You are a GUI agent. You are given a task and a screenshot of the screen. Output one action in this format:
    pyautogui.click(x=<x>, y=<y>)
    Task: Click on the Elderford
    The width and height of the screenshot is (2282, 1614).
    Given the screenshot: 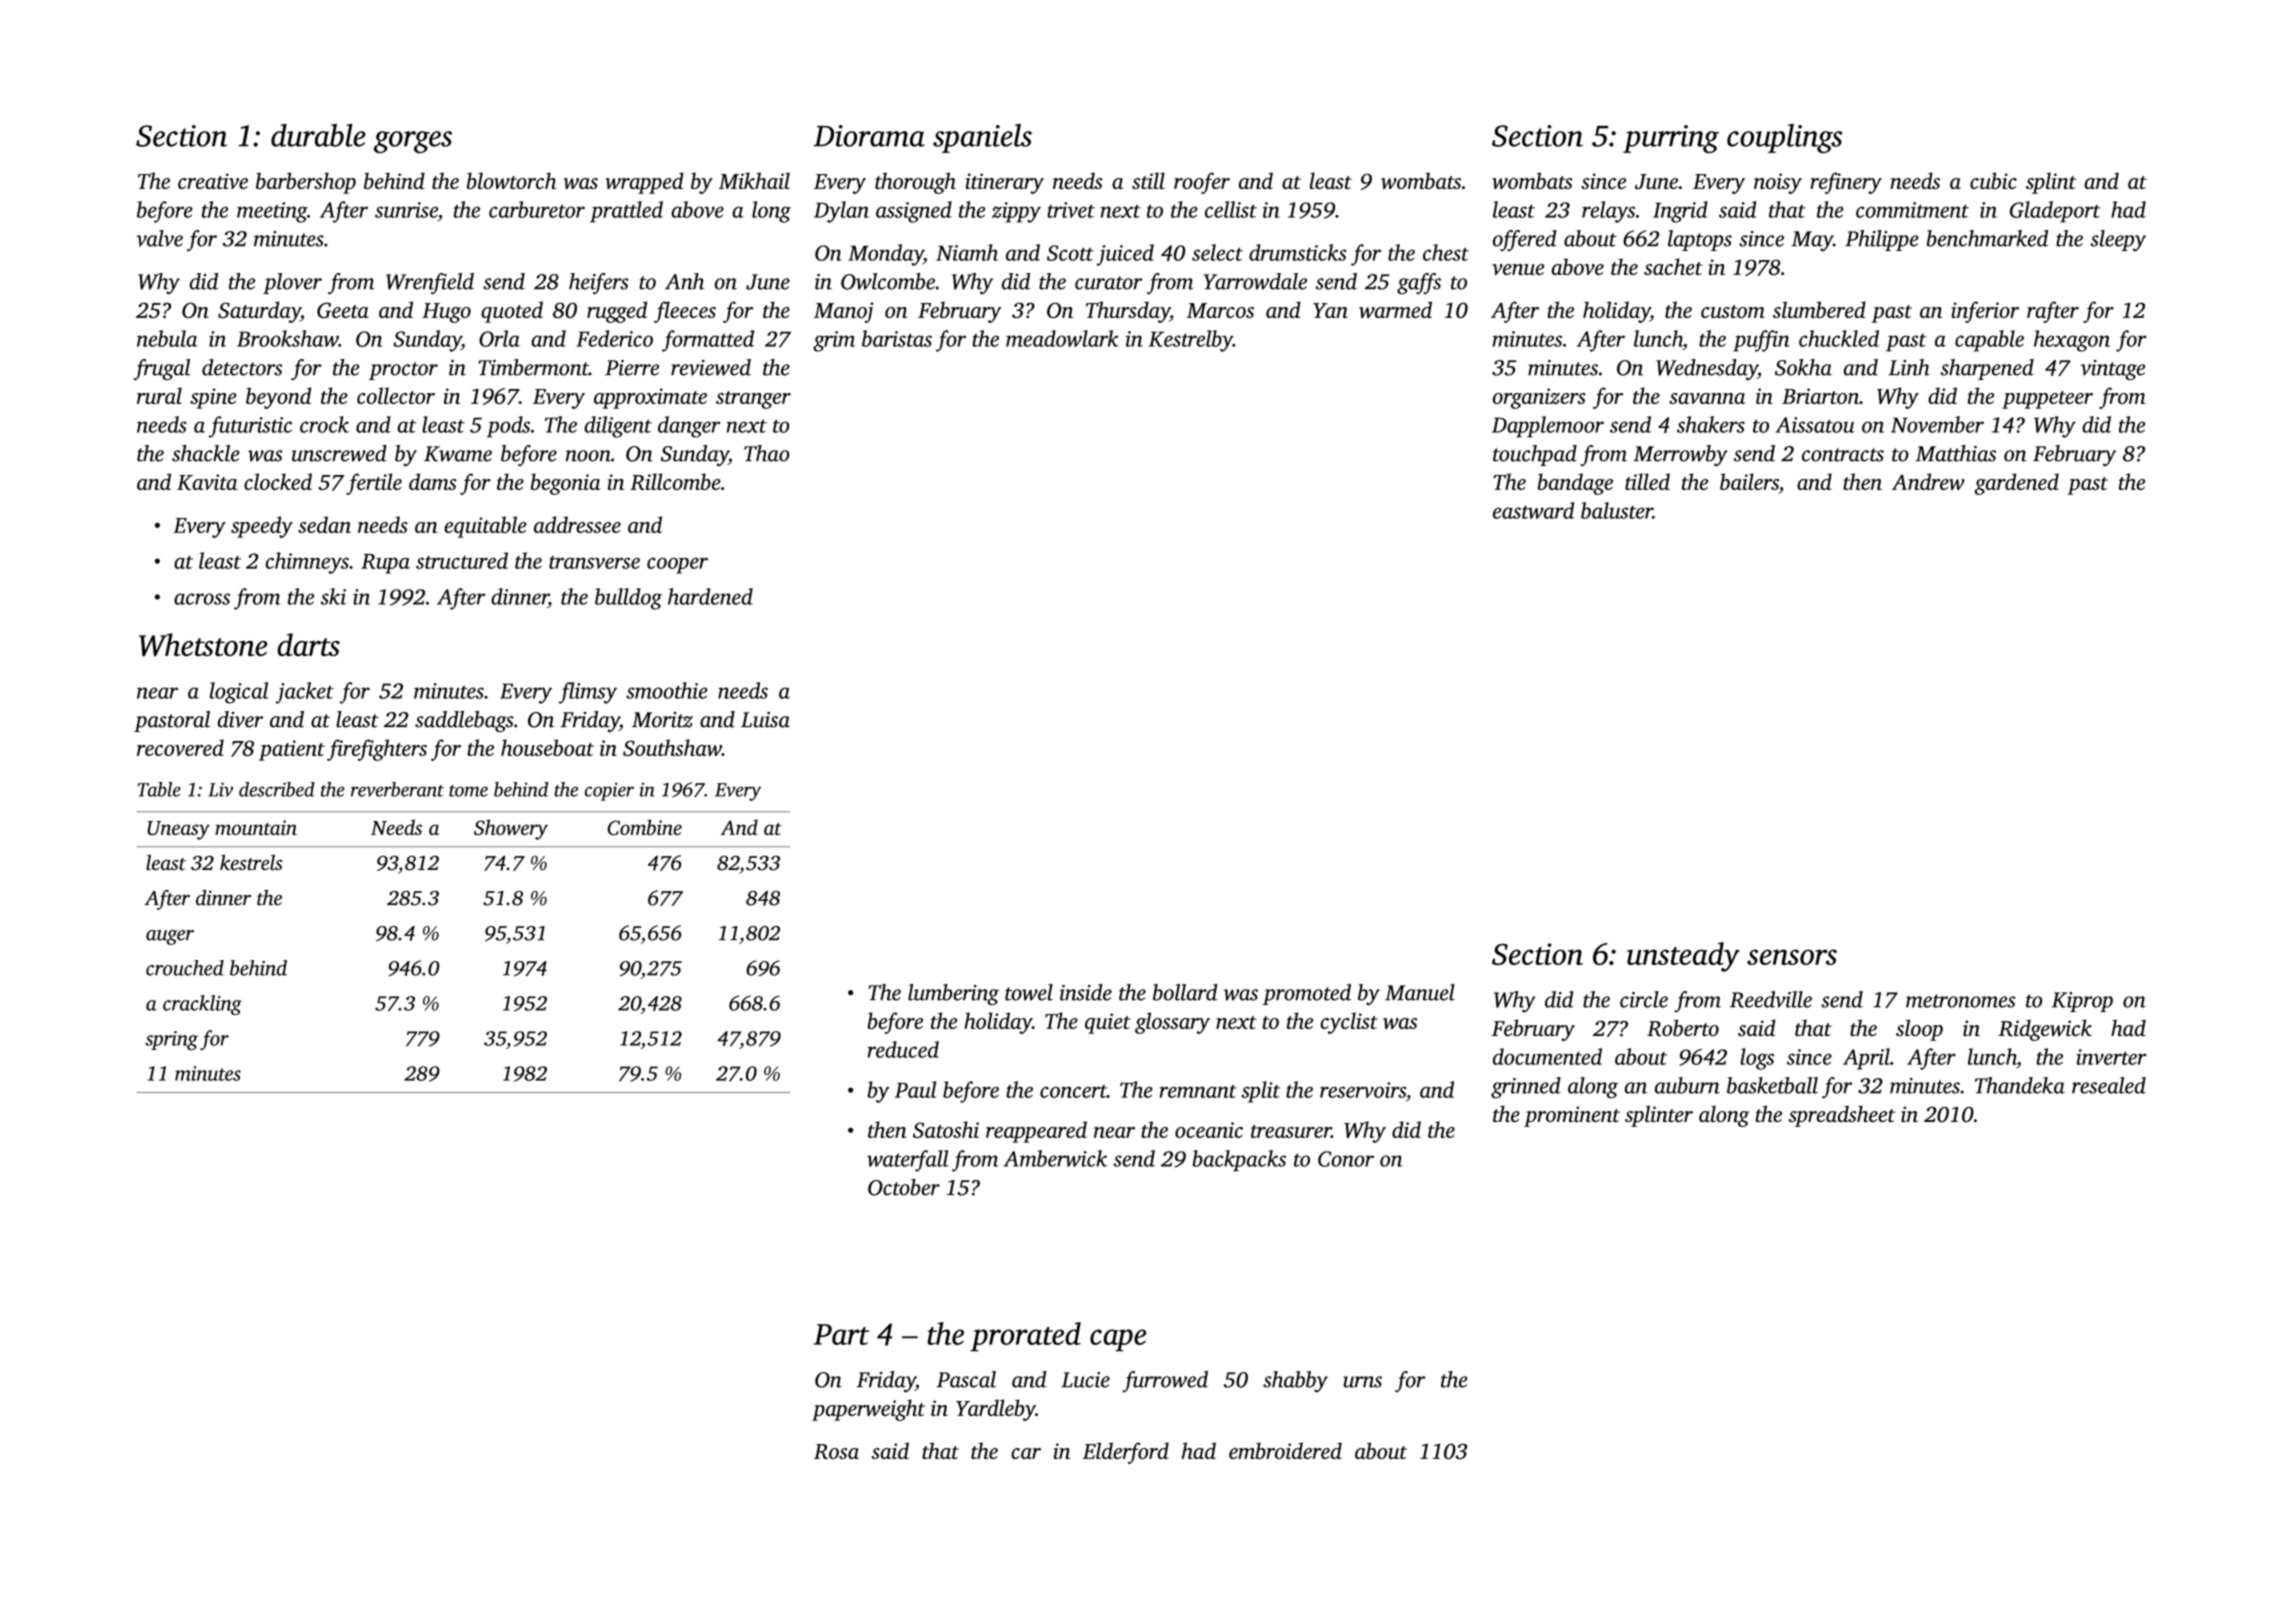 What is the action you would take?
    pyautogui.click(x=1126, y=1453)
